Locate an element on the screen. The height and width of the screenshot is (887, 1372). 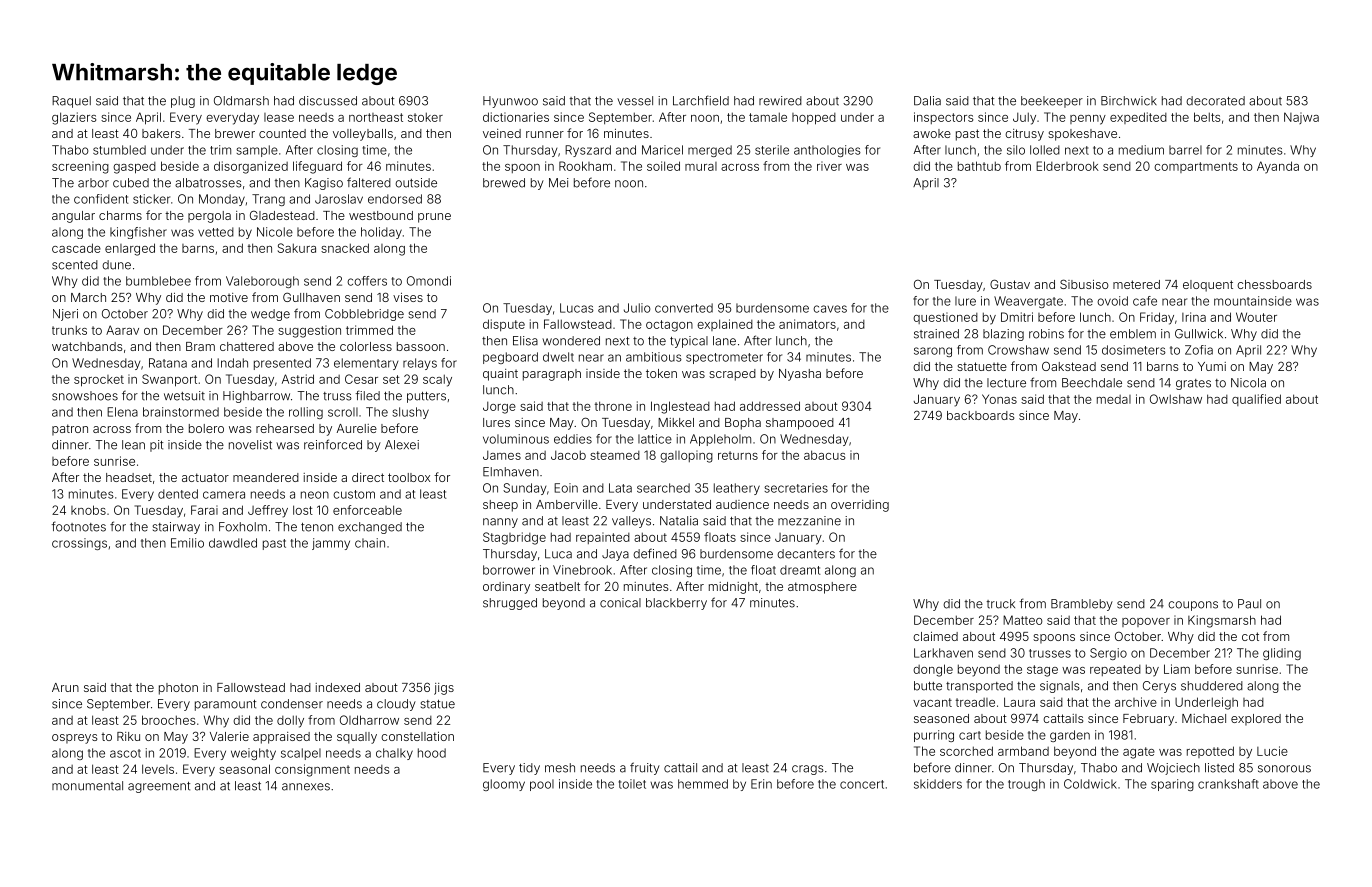
abacus is located at coordinates (824, 455).
